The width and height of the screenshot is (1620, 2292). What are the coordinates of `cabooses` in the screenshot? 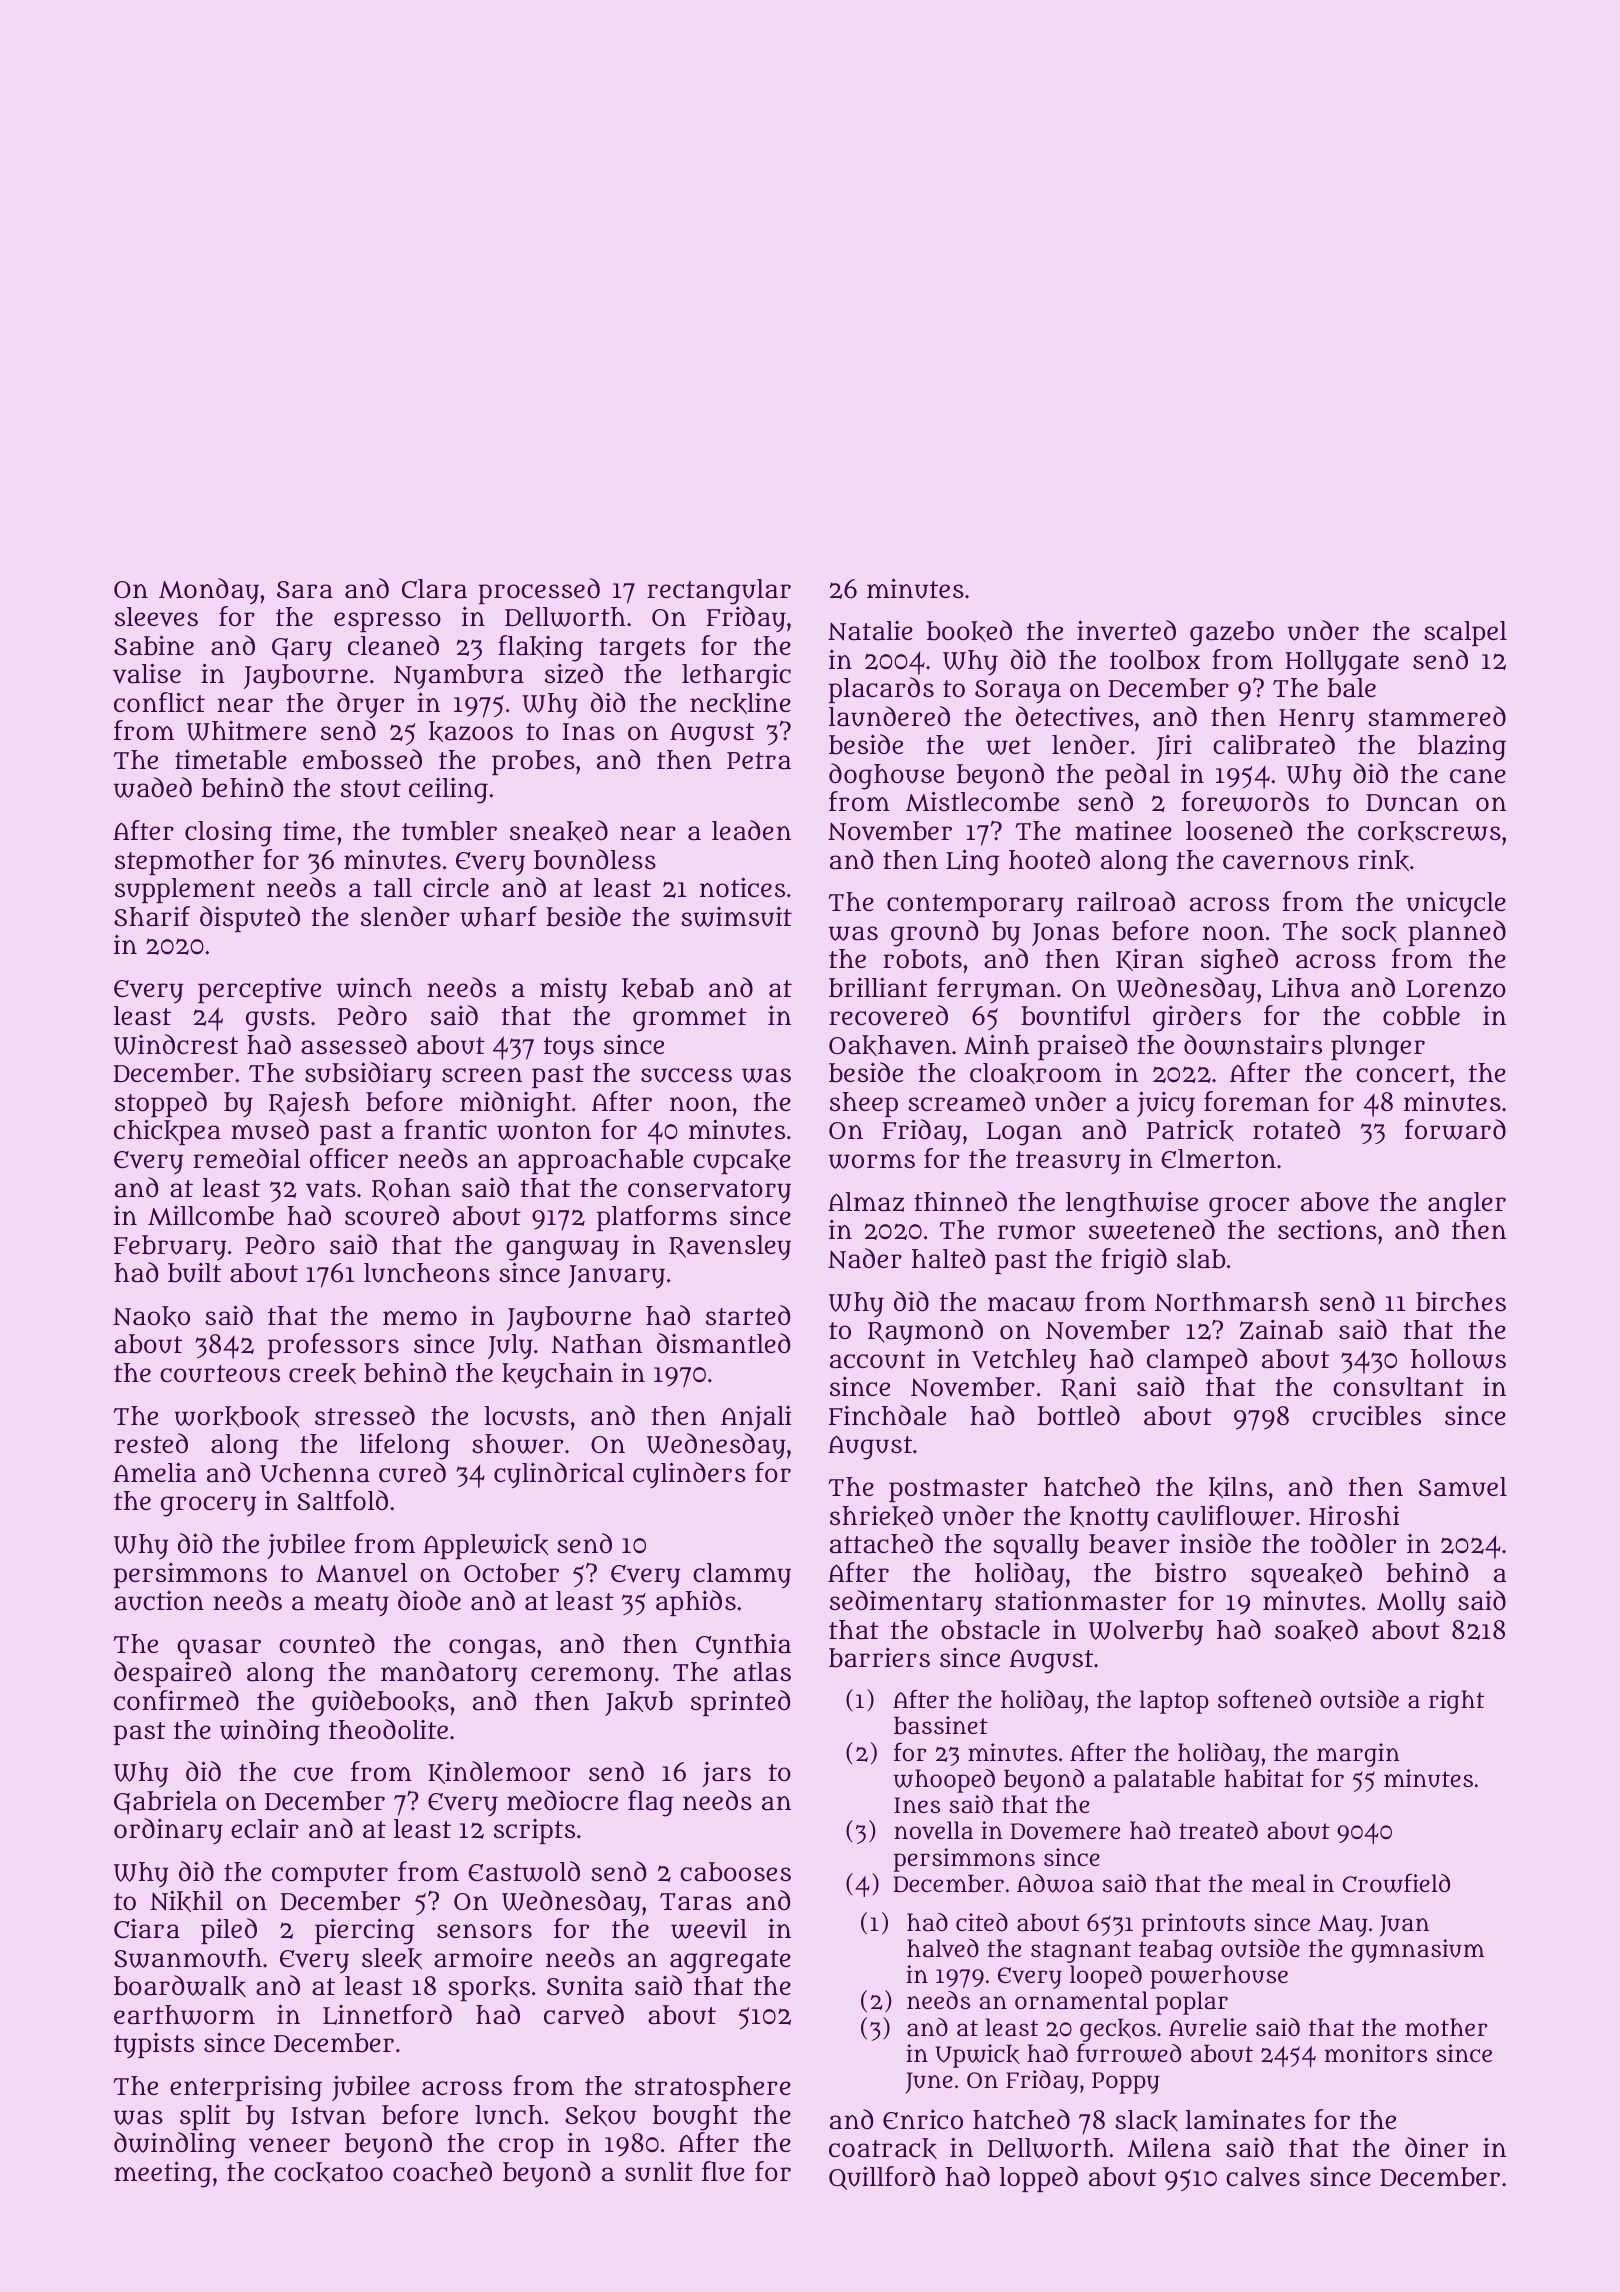 It's located at (735, 1872).
